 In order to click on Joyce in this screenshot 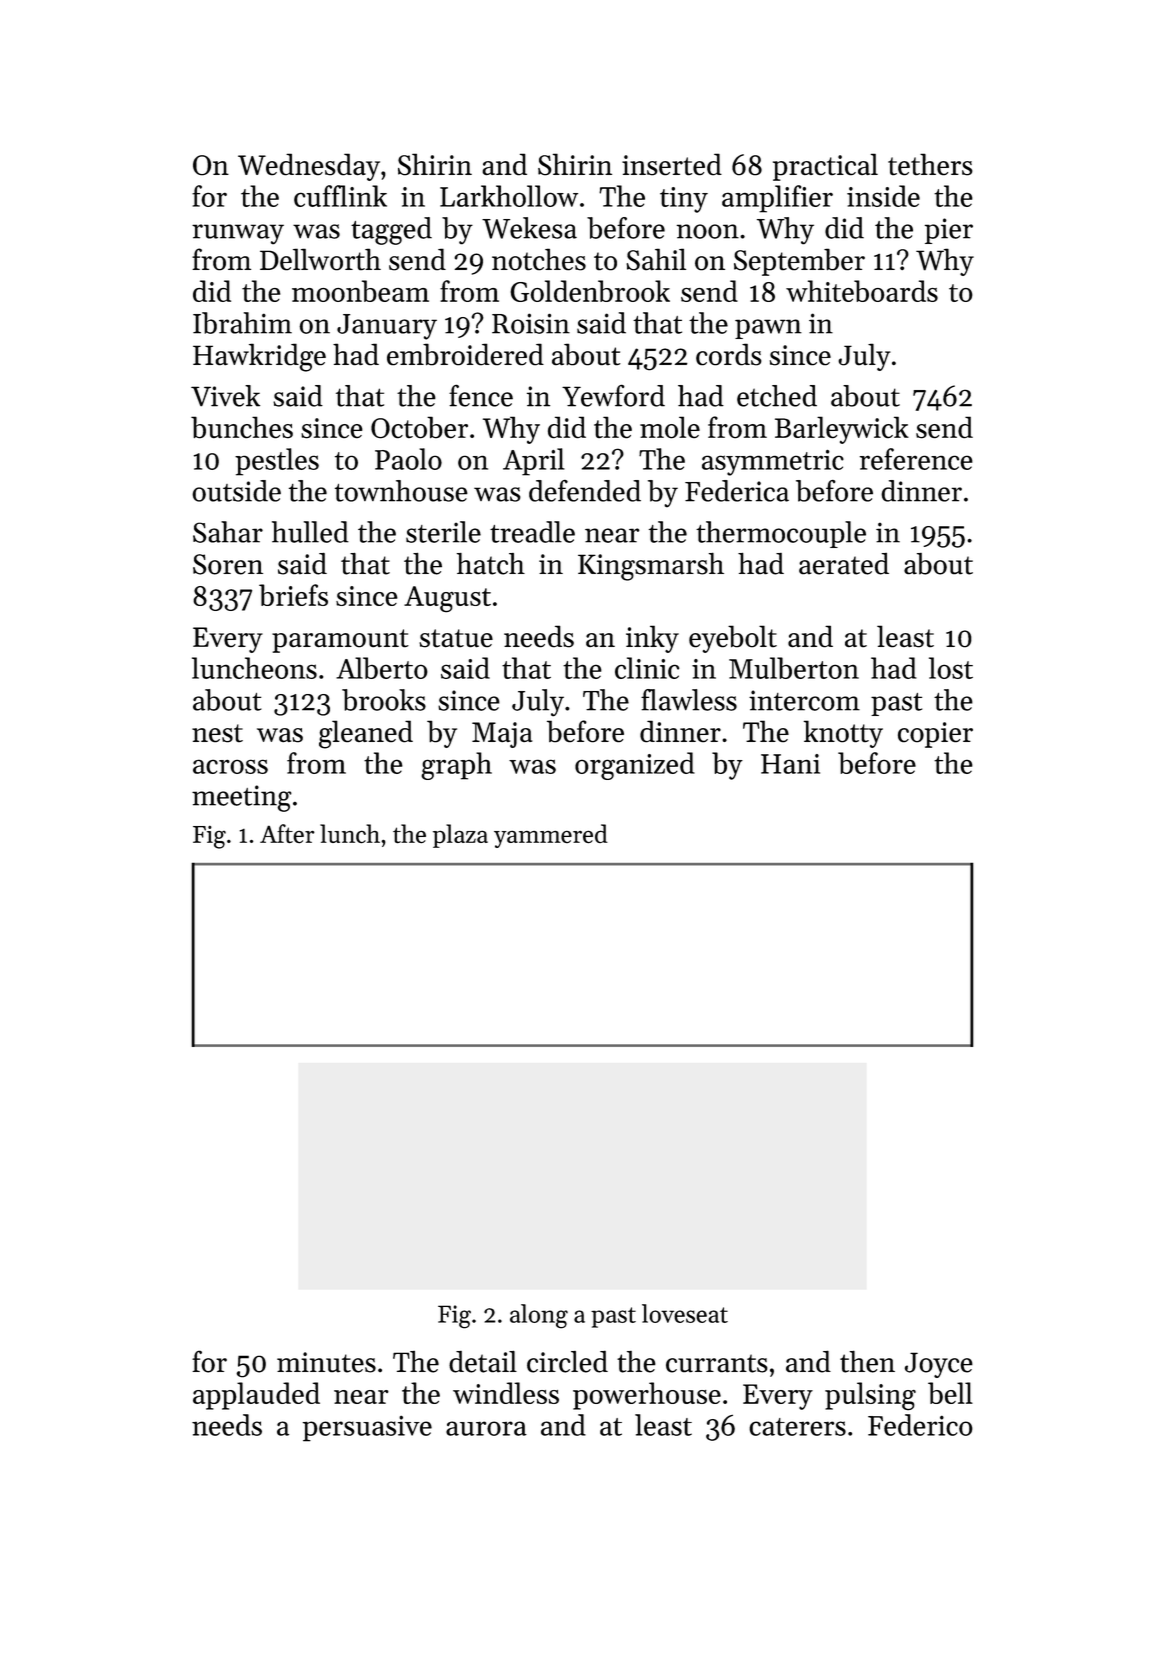, I will do `click(939, 1365)`.
